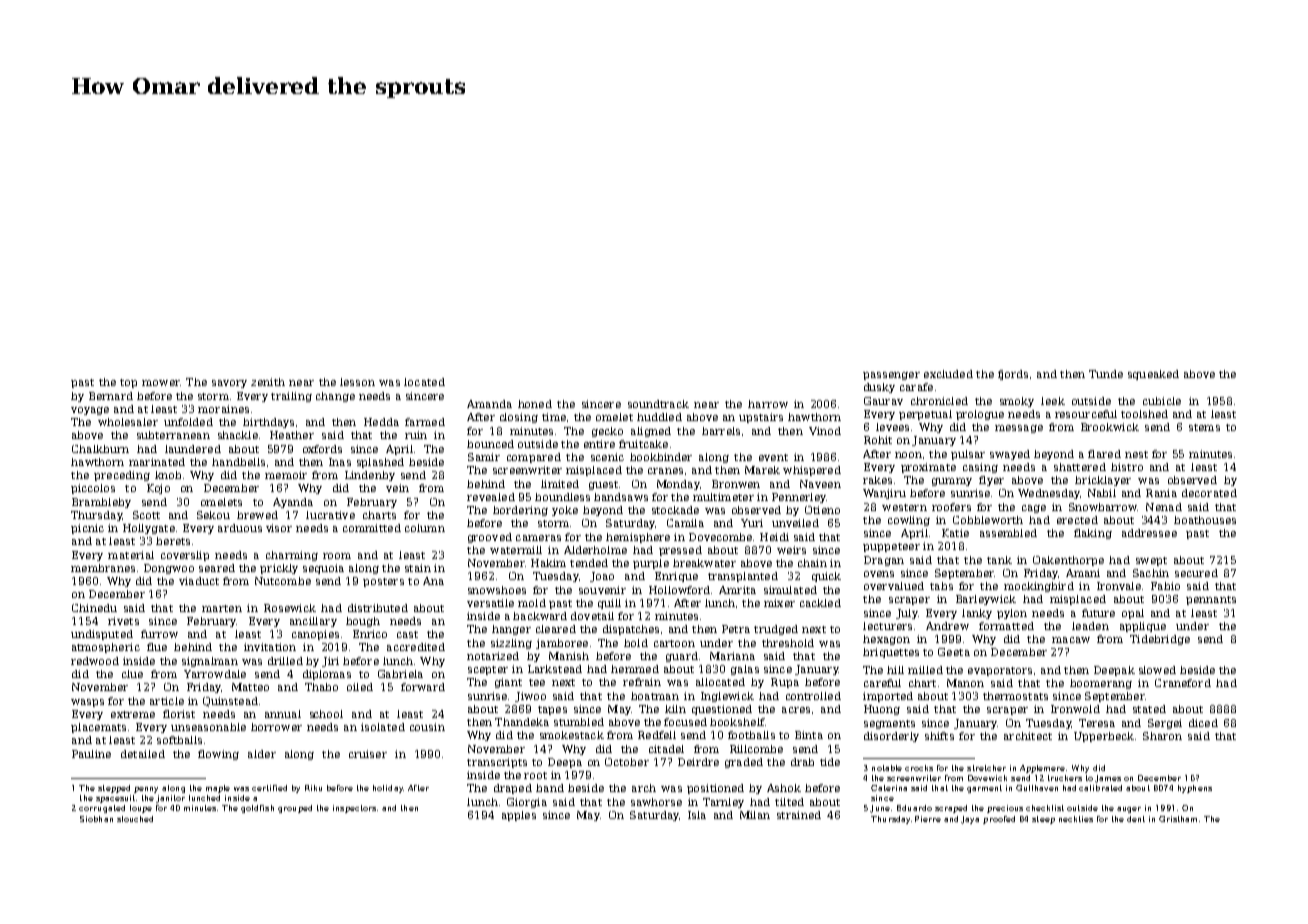 The image size is (1308, 924). I want to click on janitor, so click(170, 799).
